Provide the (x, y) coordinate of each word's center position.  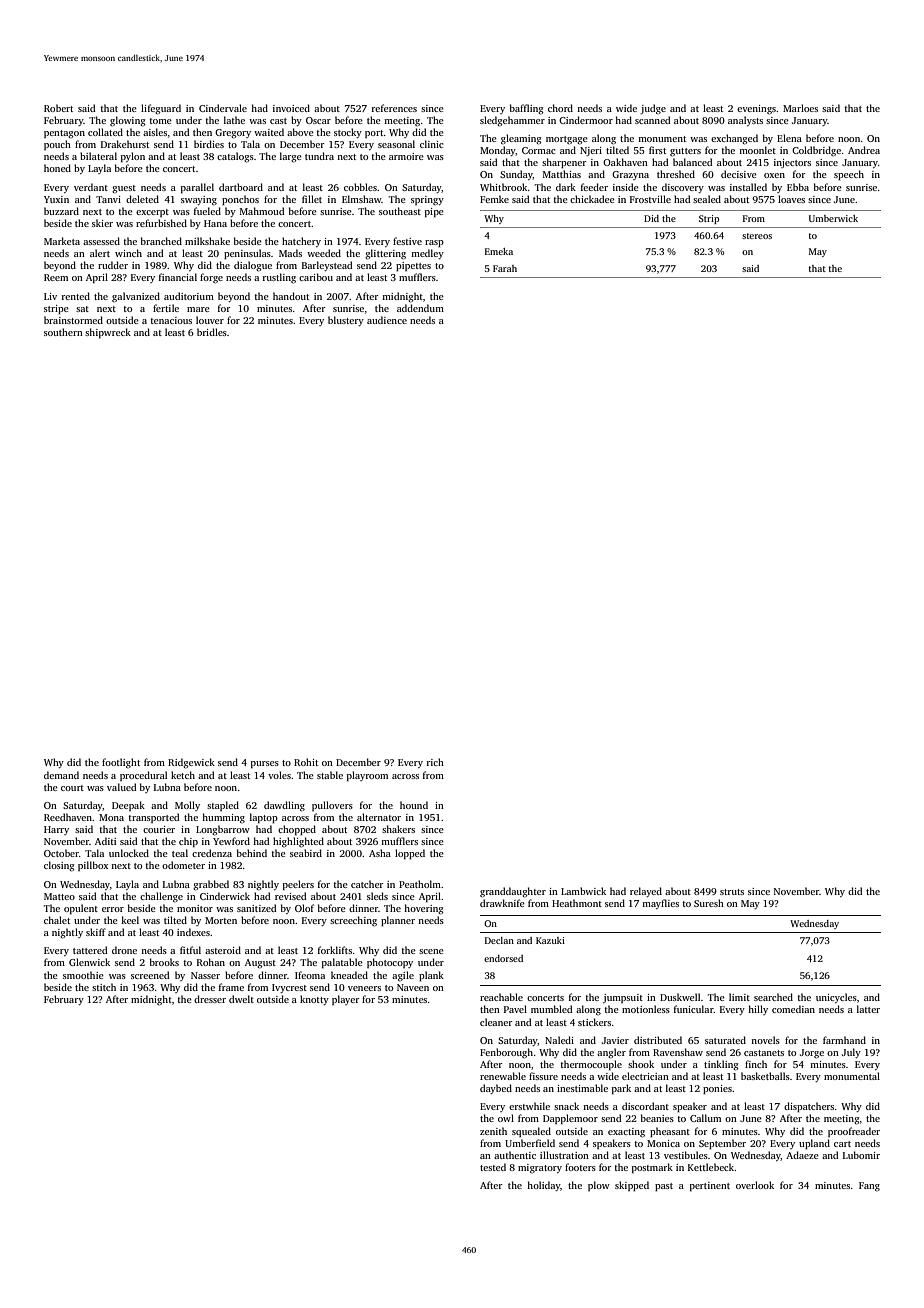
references (394, 108)
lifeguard (161, 109)
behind (252, 853)
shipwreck (108, 333)
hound (414, 805)
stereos (757, 236)
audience (387, 320)
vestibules (686, 1155)
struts (732, 892)
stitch (104, 987)
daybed (496, 1089)
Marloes (800, 108)
